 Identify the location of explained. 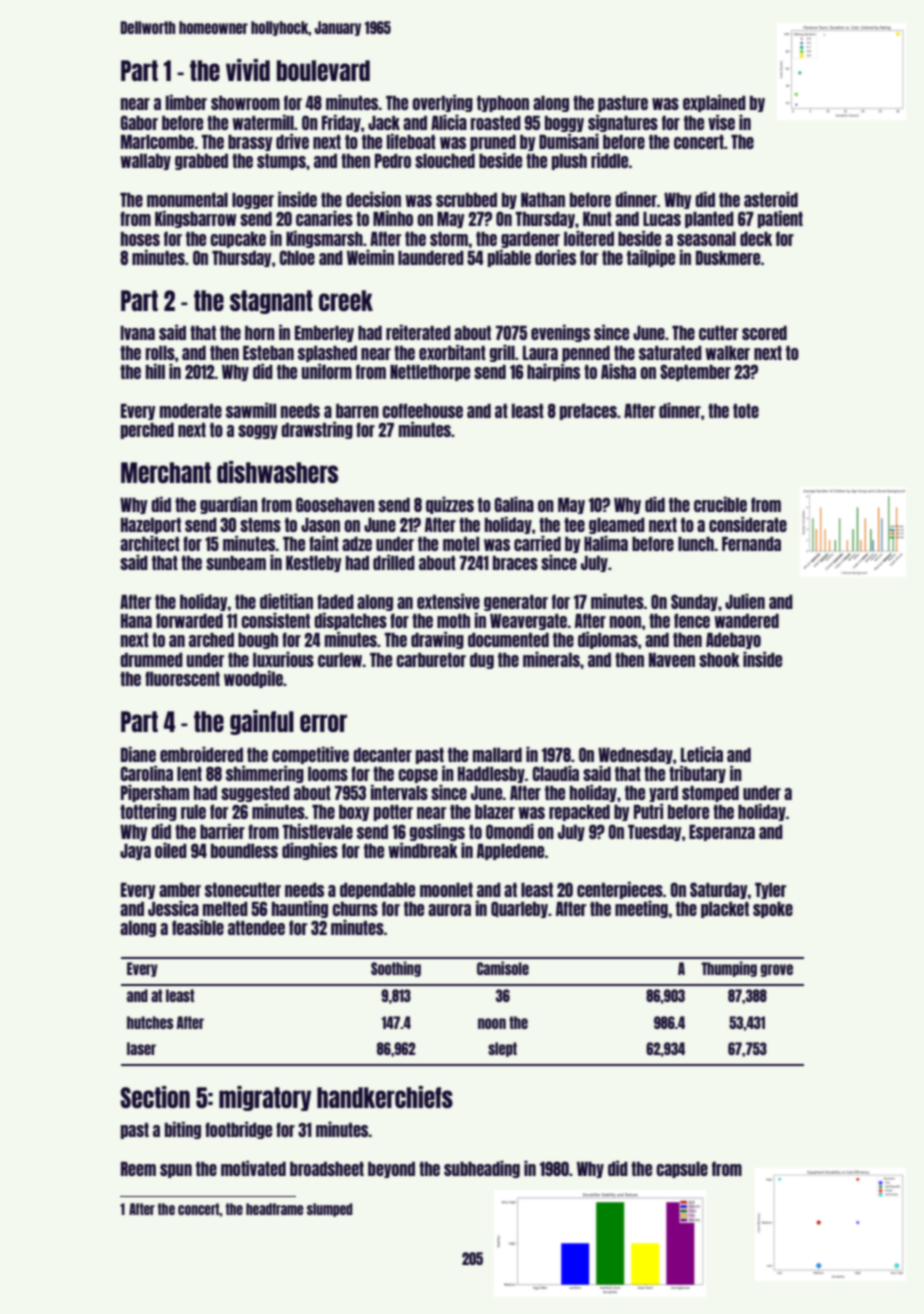
(714, 103).
